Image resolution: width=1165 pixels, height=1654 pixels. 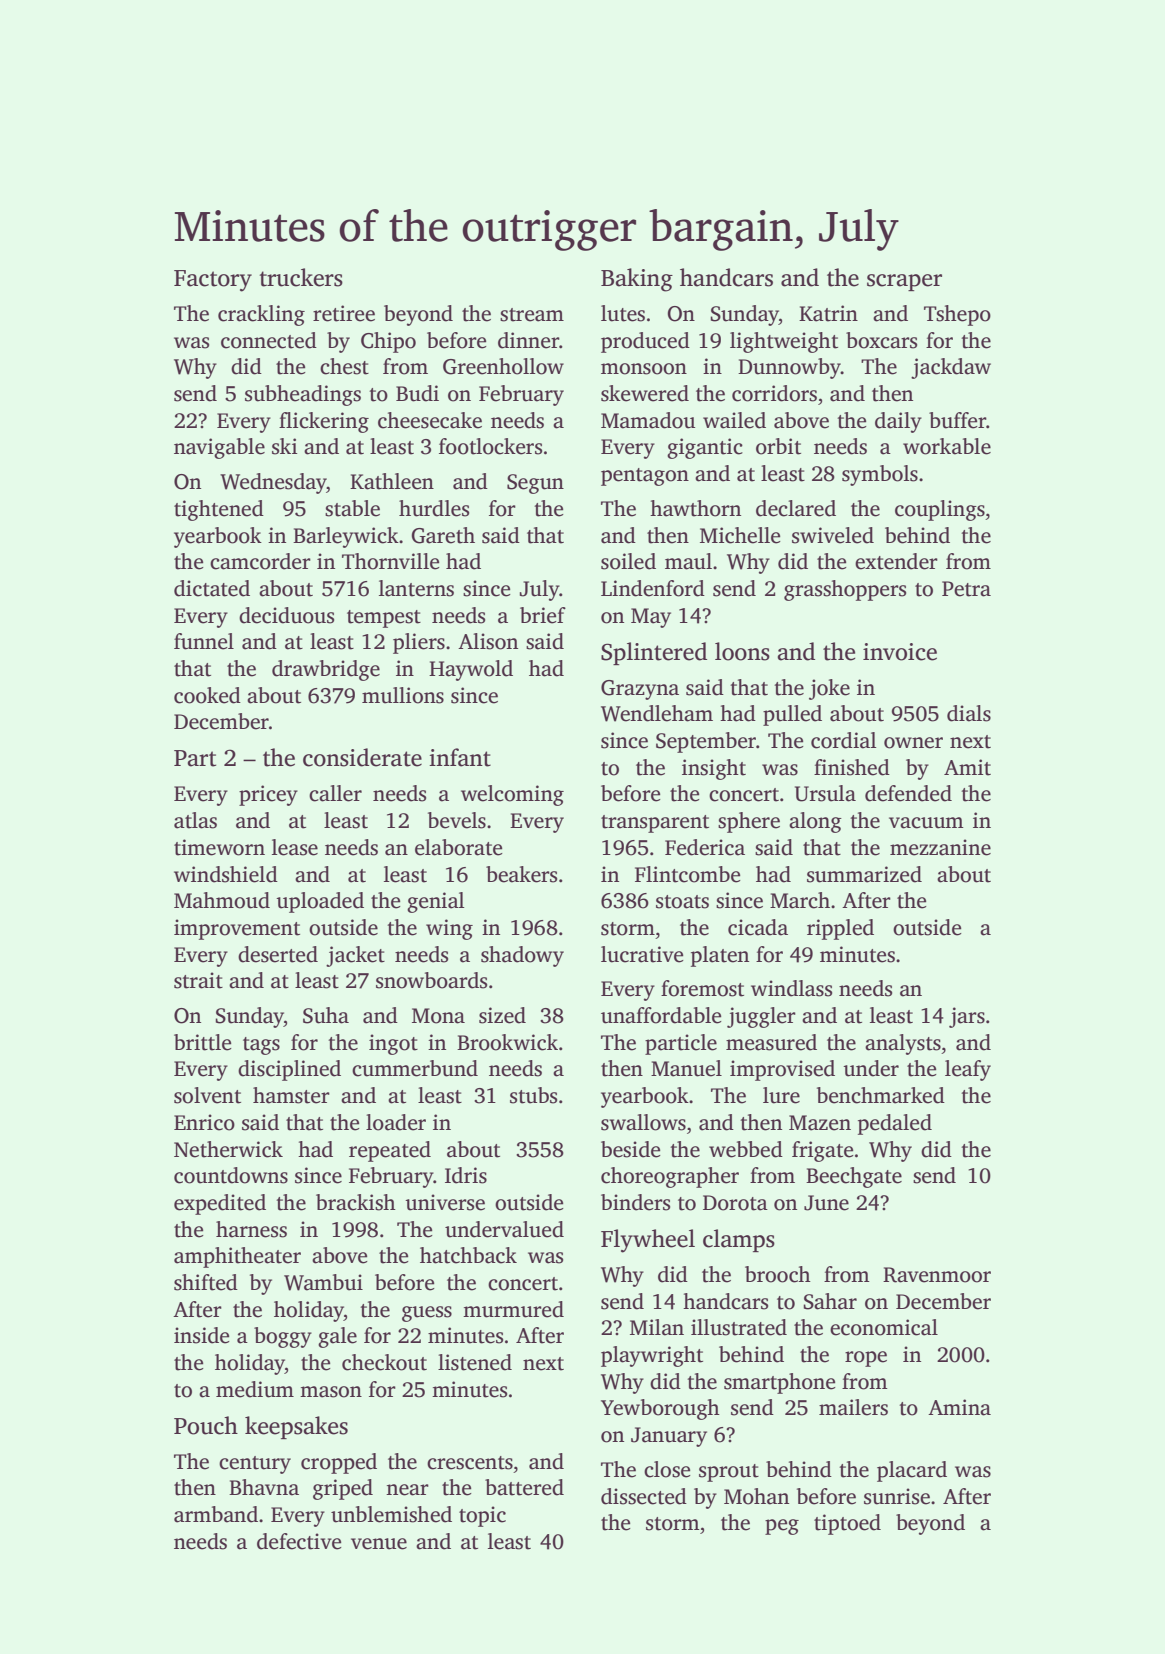 I want to click on Sahar, so click(x=830, y=1301).
